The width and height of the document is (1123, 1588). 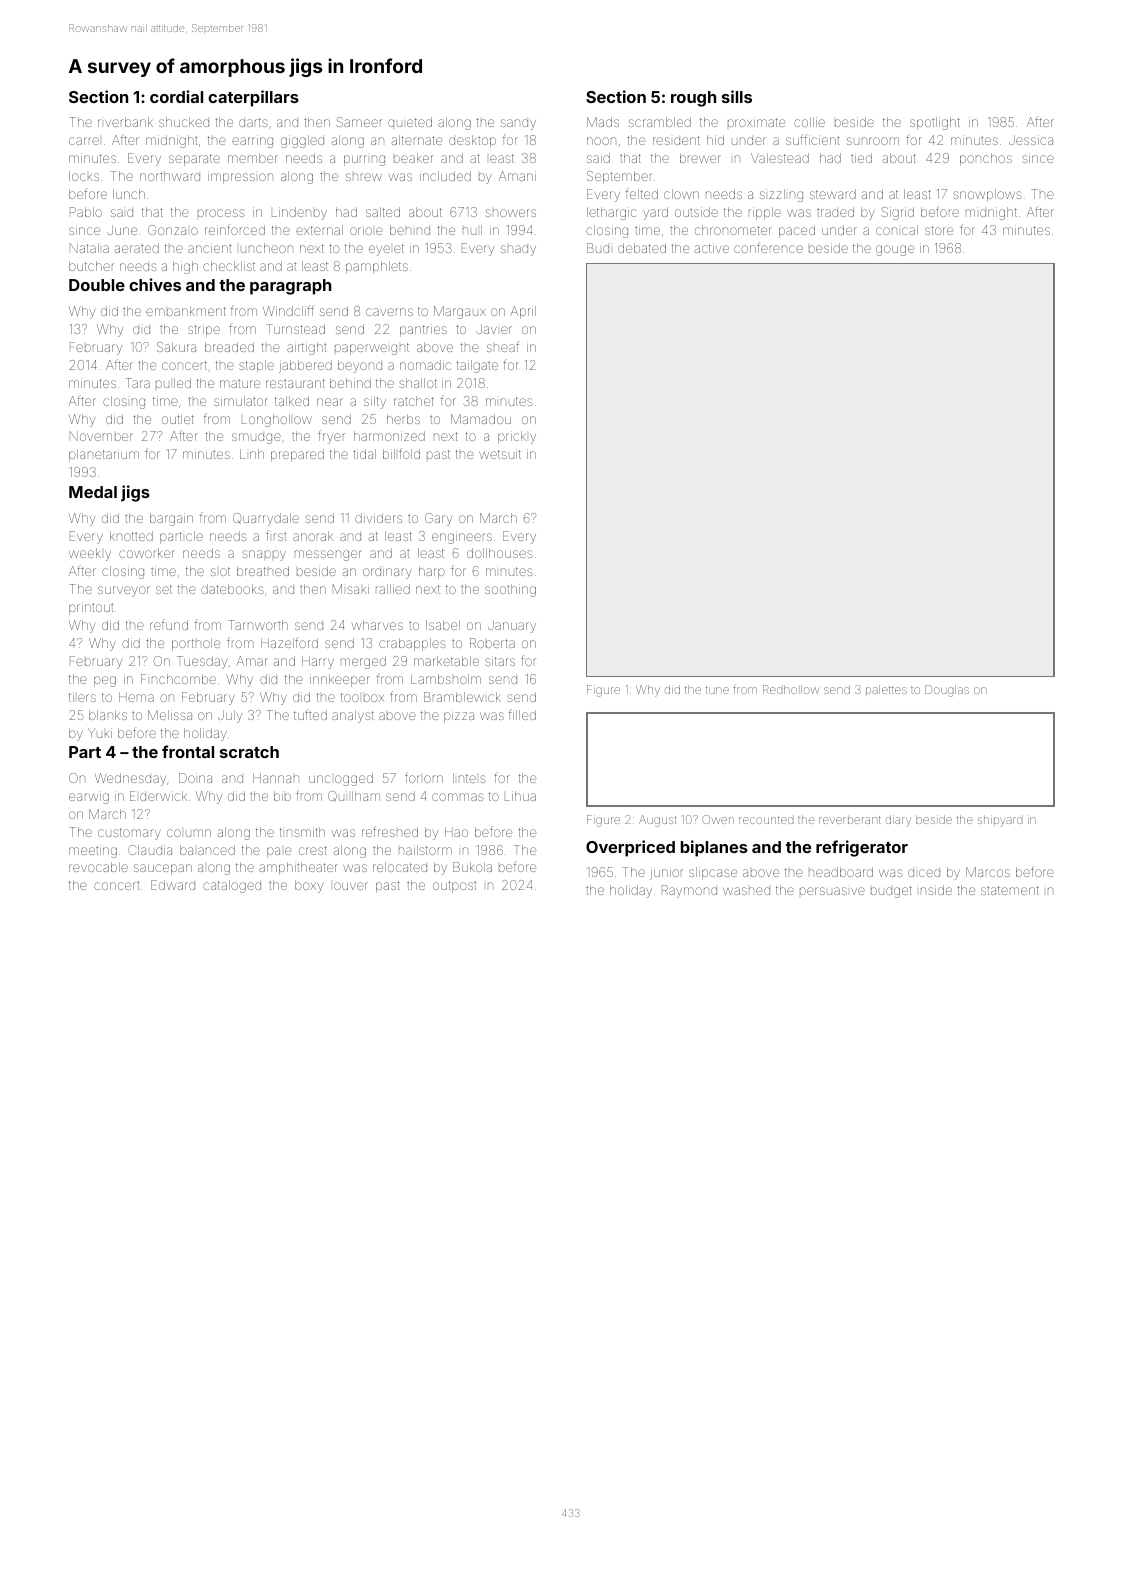 I want to click on pantries, so click(x=423, y=330).
